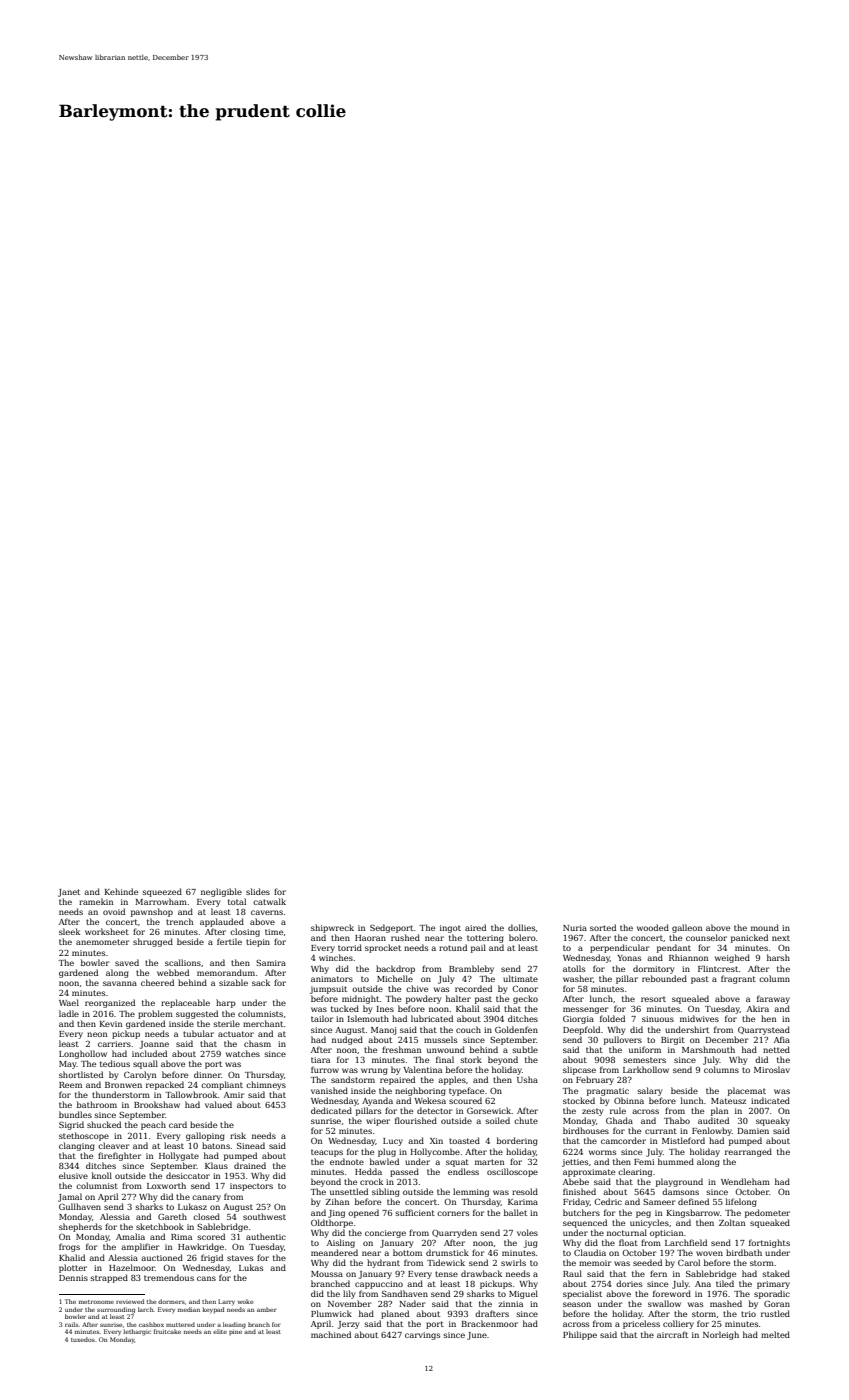 This screenshot has width=849, height=1400. What do you see at coordinates (765, 927) in the screenshot?
I see `mound` at bounding box center [765, 927].
